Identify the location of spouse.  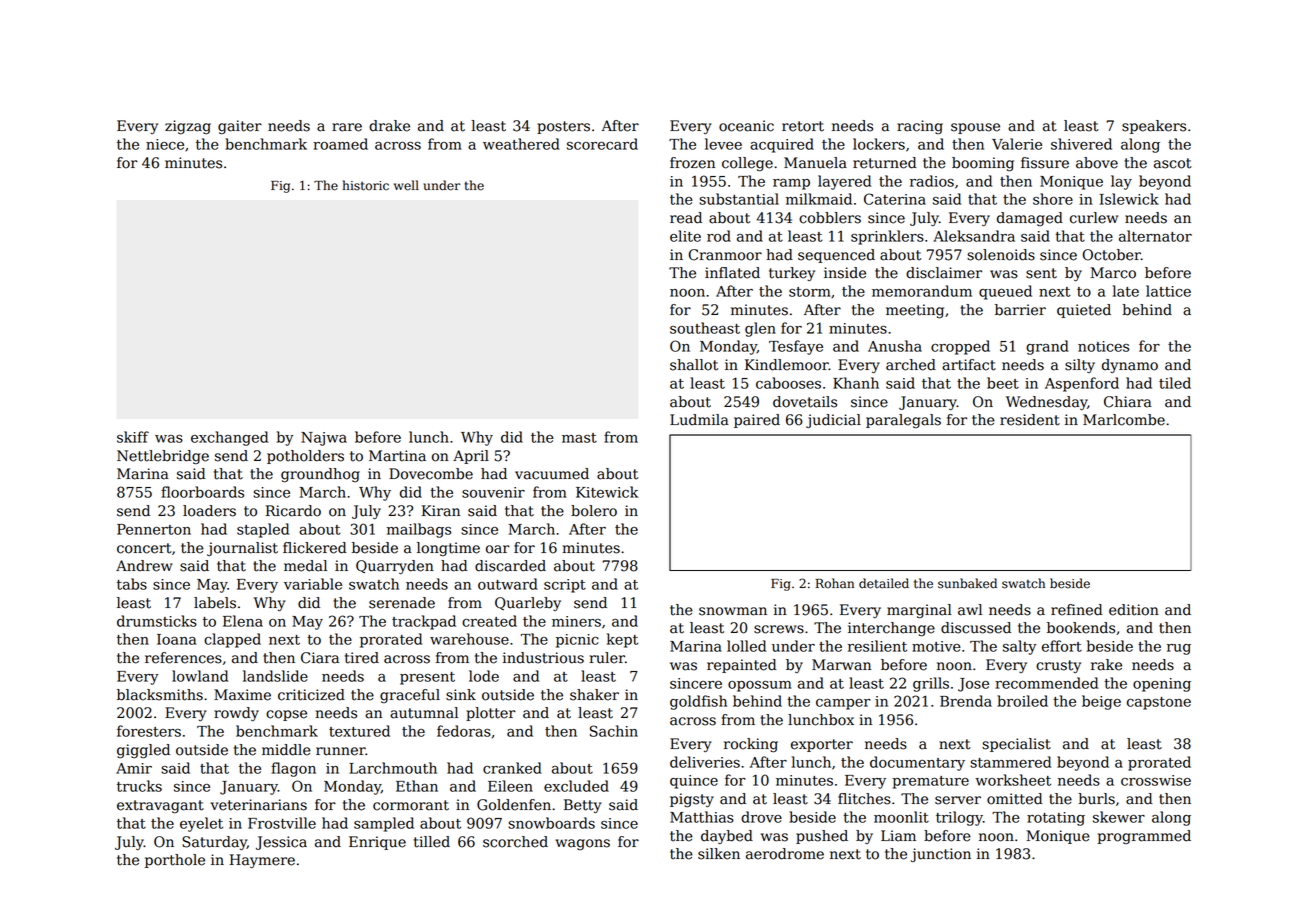
(975, 128).
